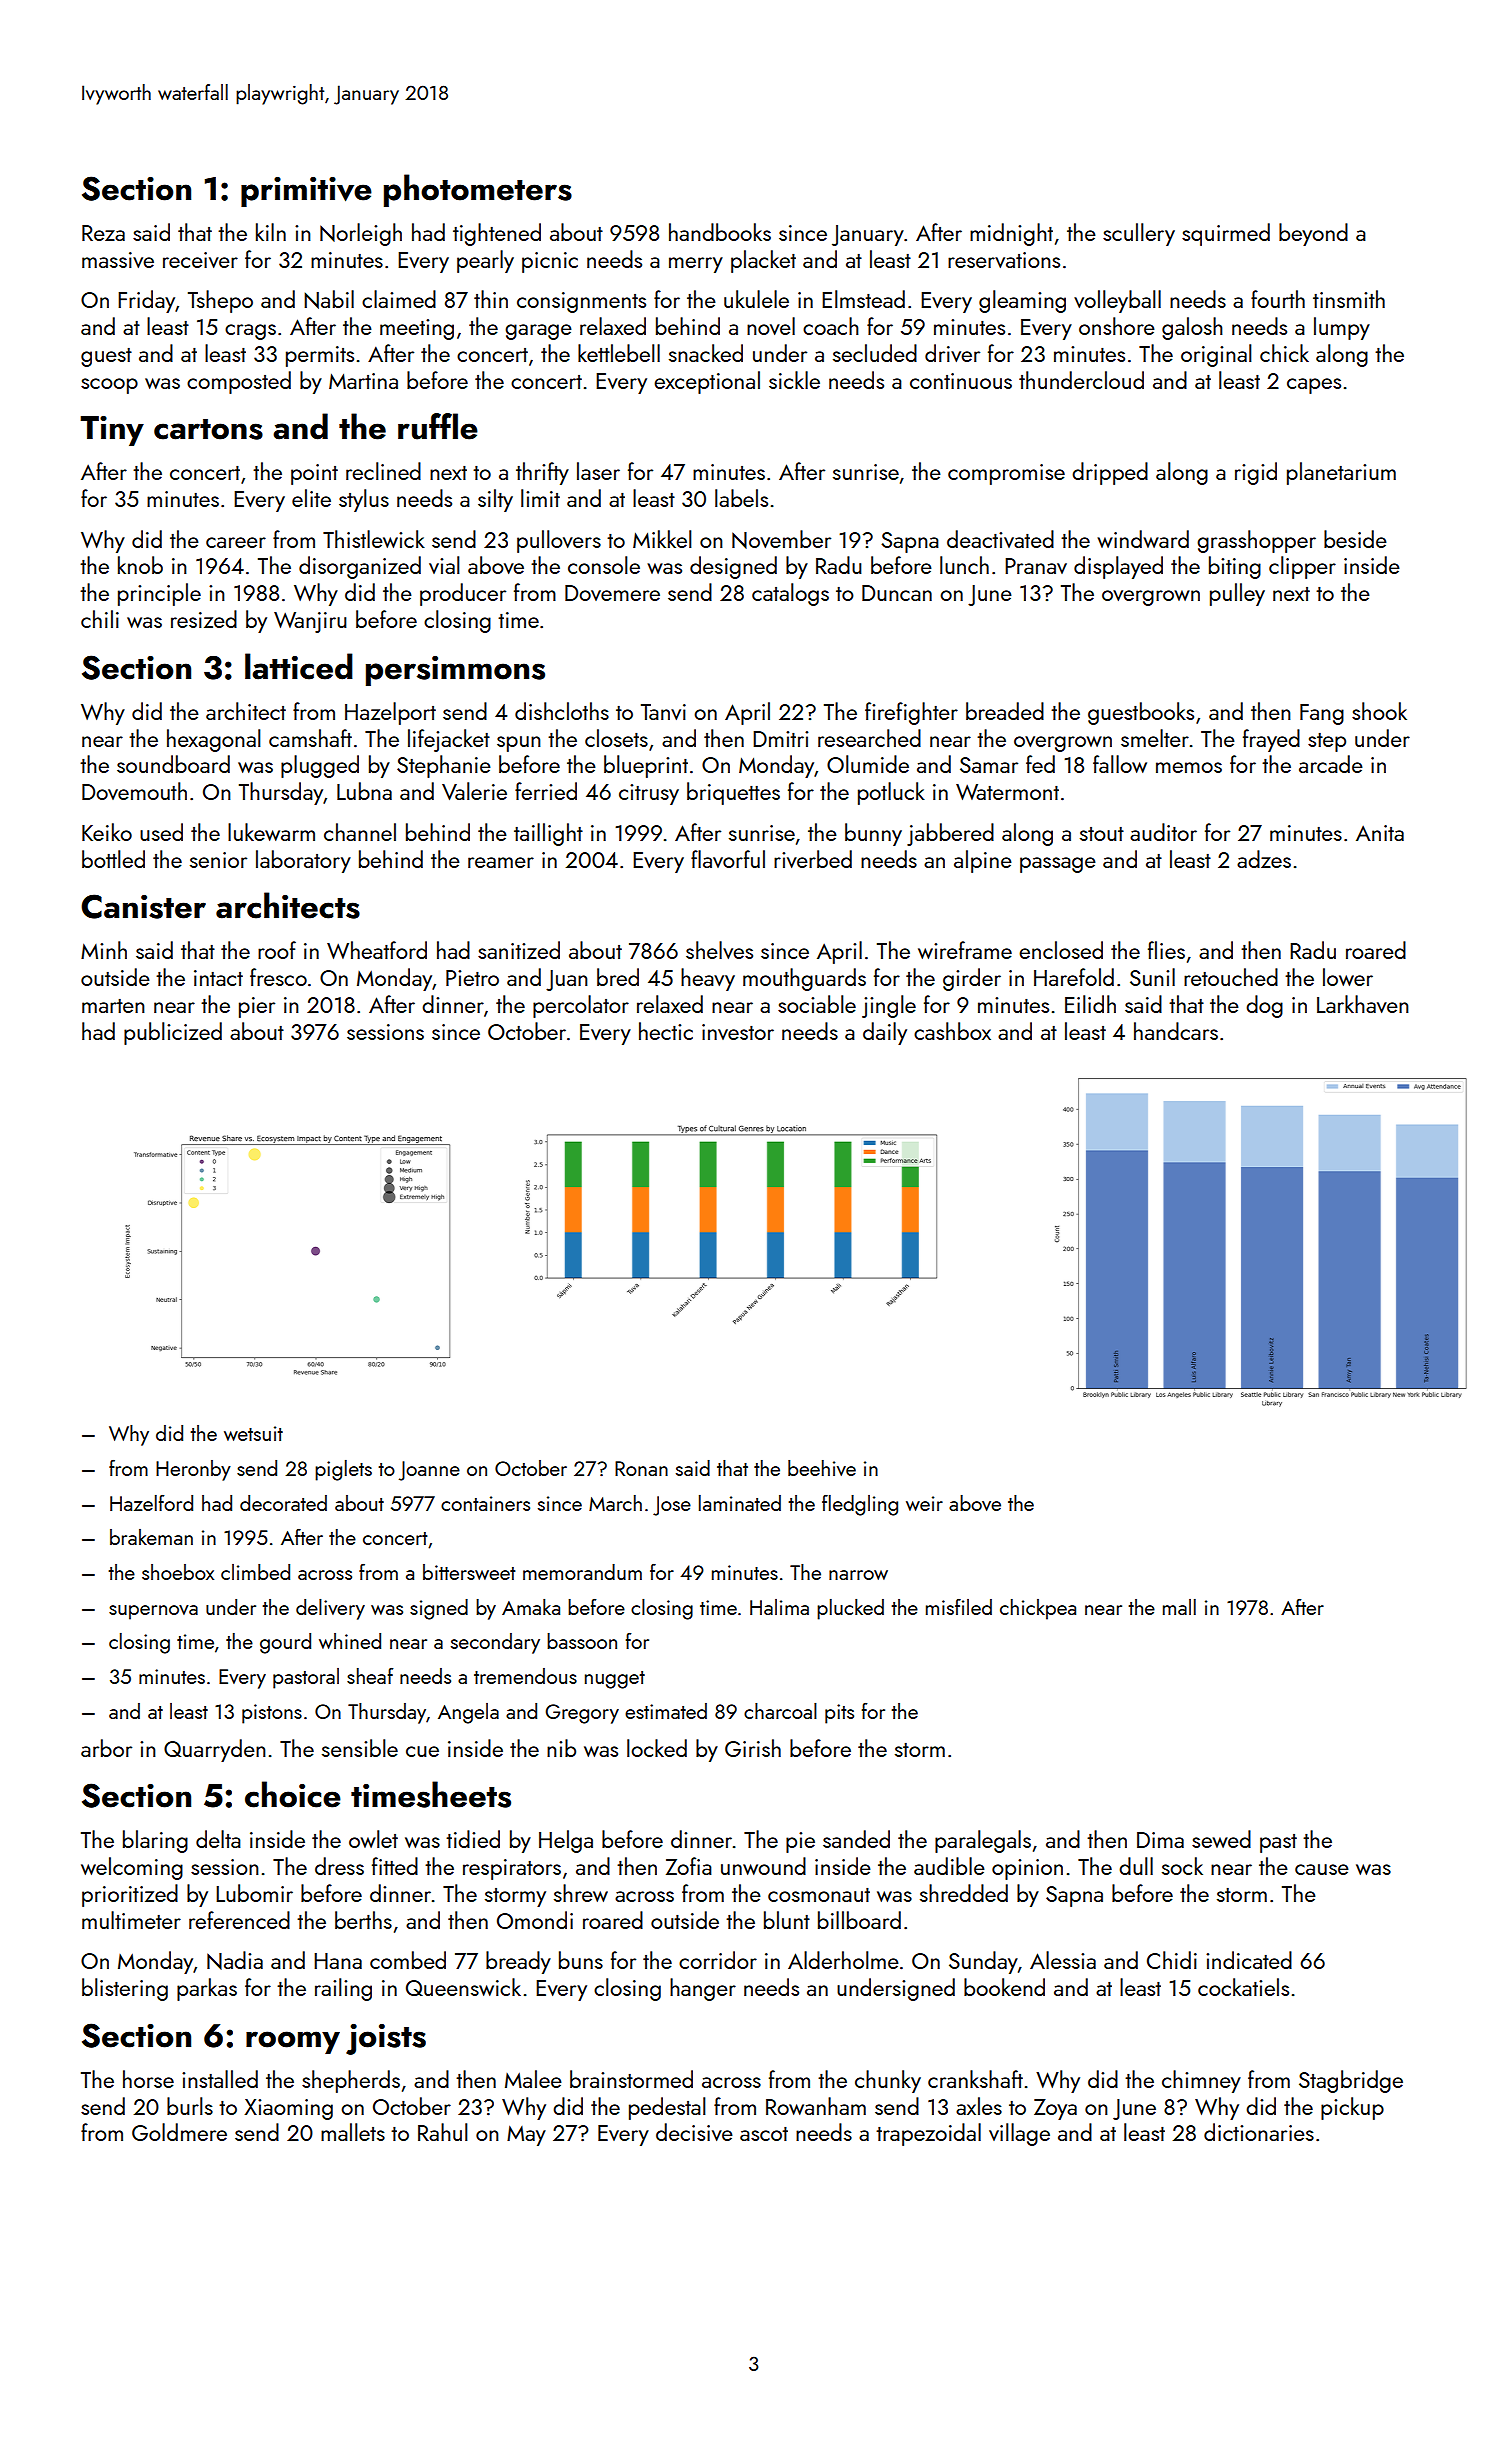 This image has height=2464, width=1496. I want to click on cause, so click(1322, 1869).
